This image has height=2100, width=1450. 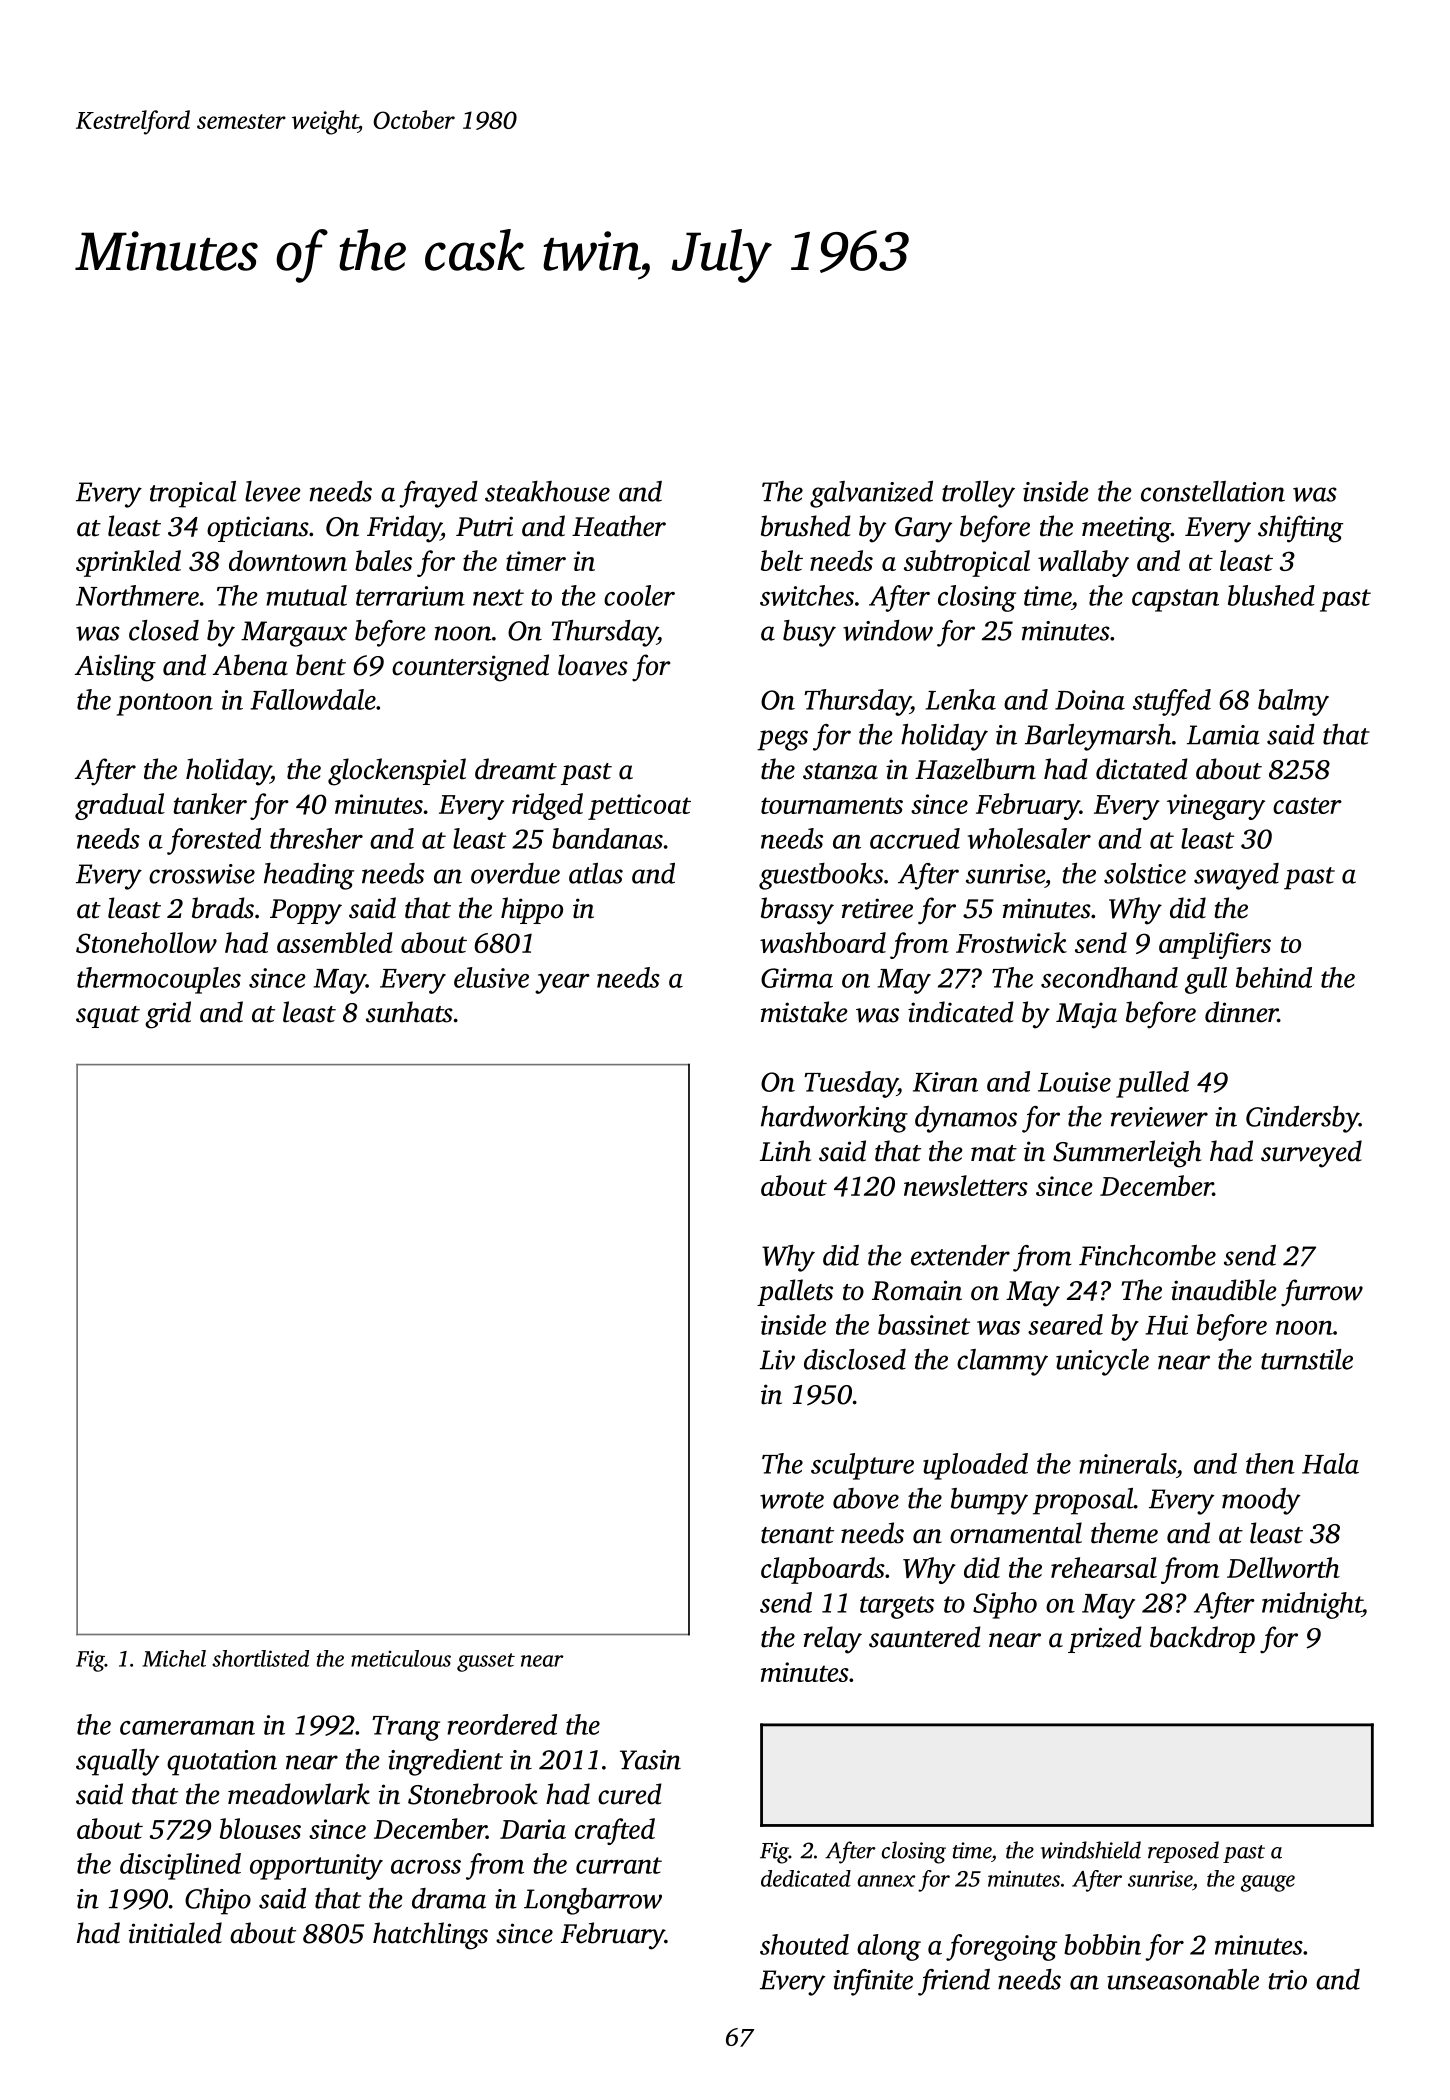 What do you see at coordinates (1183, 1852) in the image?
I see `reposed` at bounding box center [1183, 1852].
